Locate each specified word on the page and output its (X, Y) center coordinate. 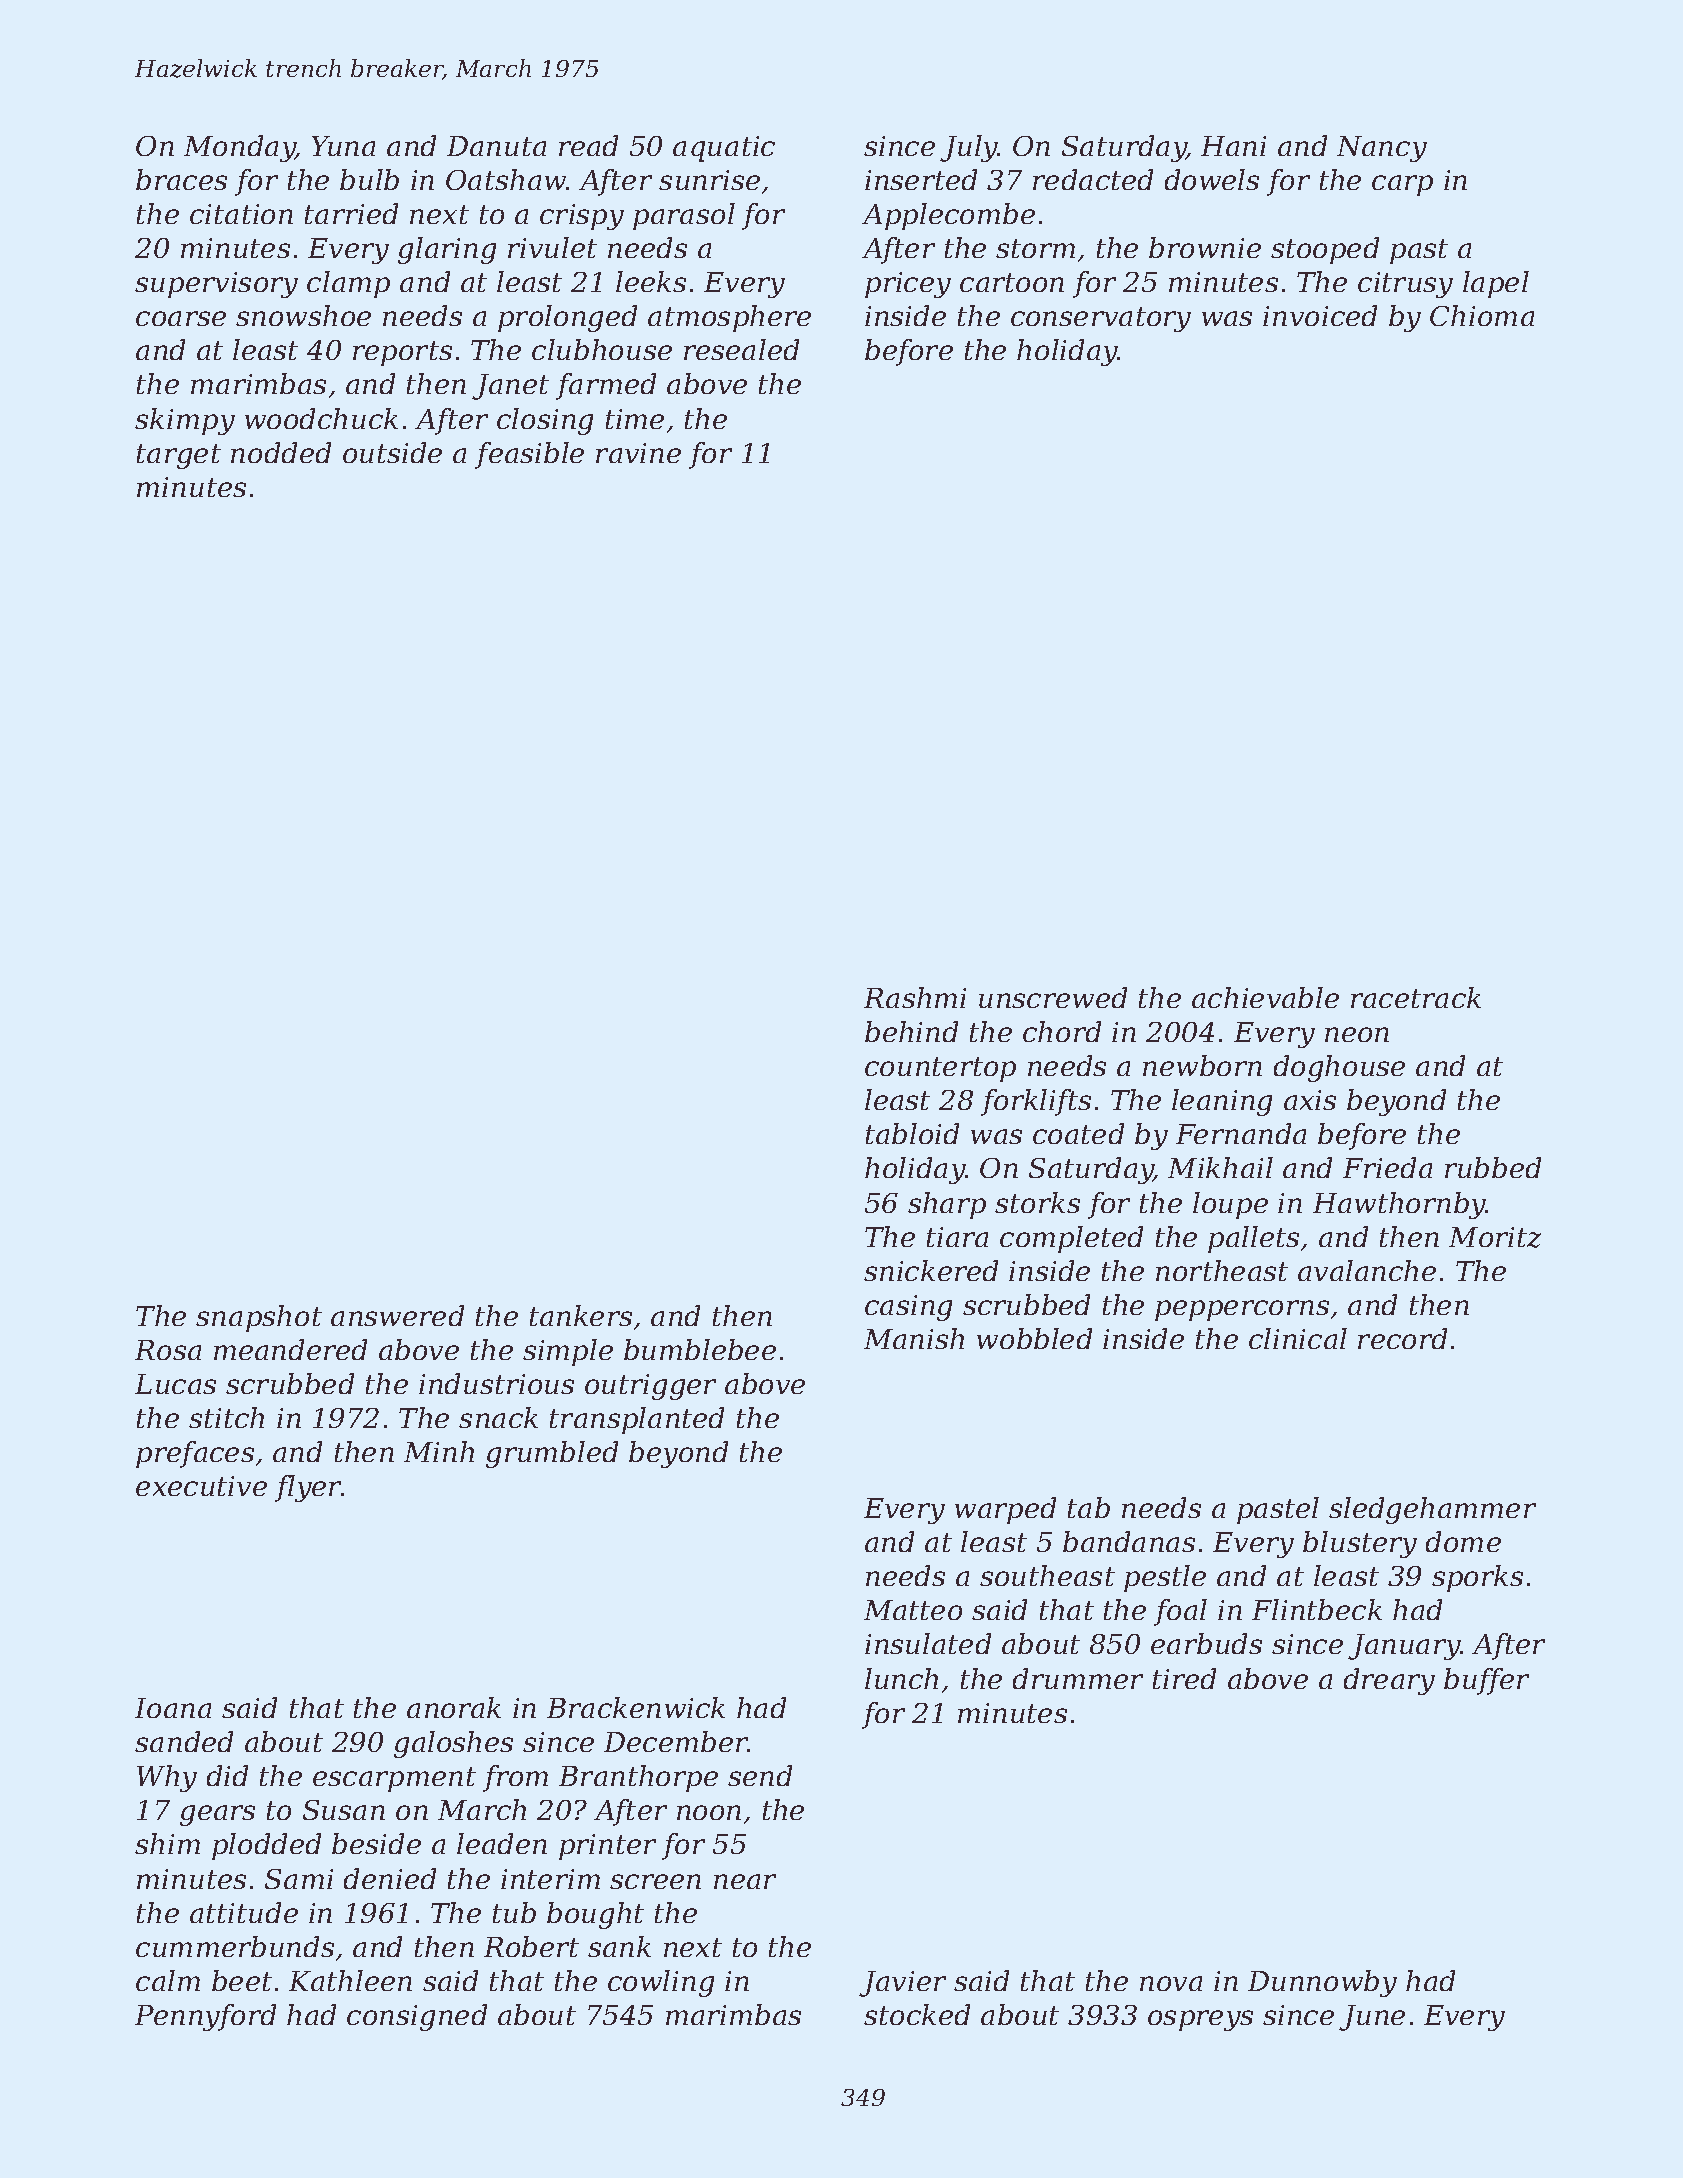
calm (168, 1980)
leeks (651, 281)
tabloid (912, 1133)
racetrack (1416, 997)
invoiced (1320, 315)
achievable (1265, 997)
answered (397, 1315)
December (676, 1741)
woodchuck (321, 418)
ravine (638, 453)
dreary (1389, 1681)
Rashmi (915, 997)
